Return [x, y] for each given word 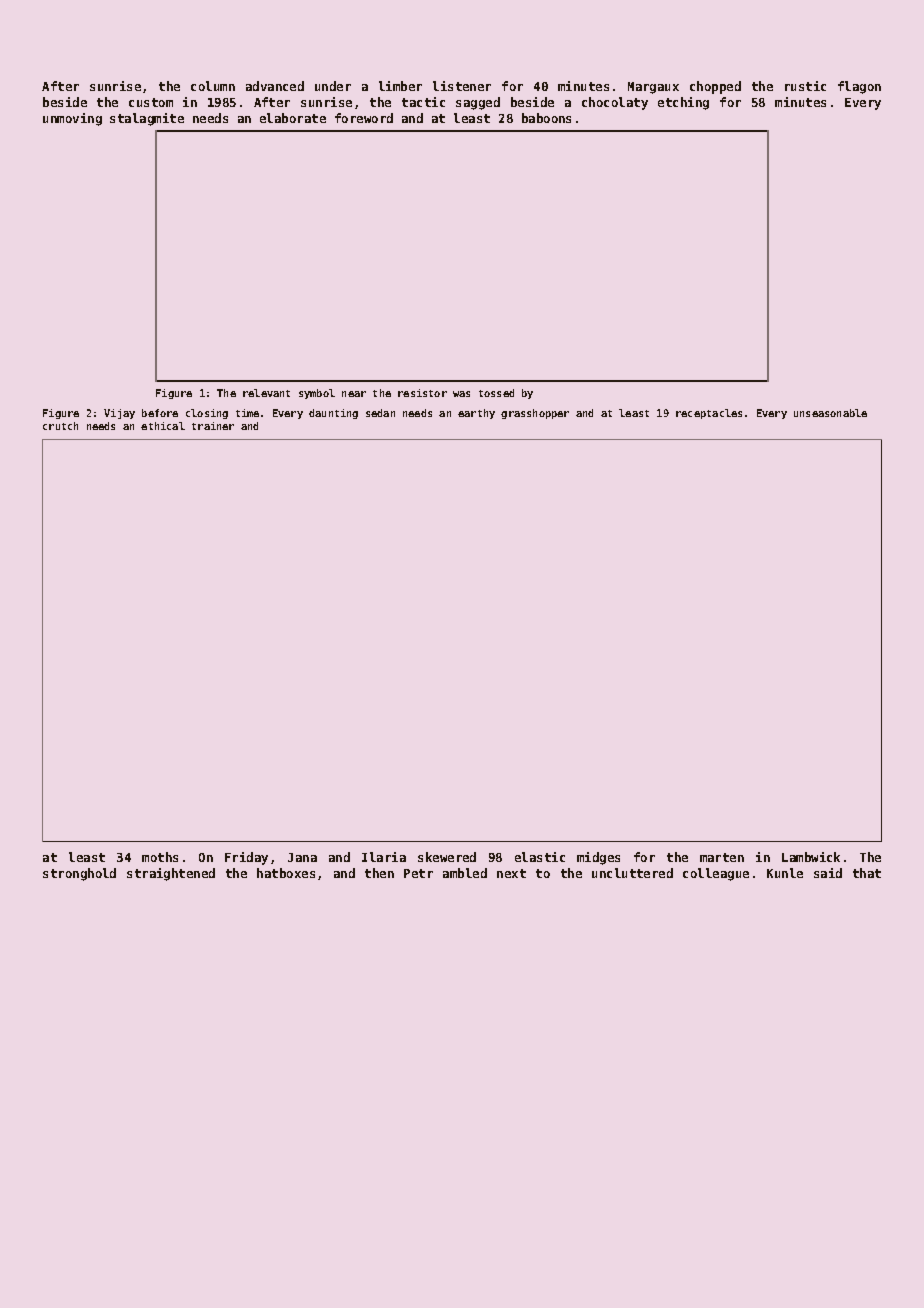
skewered [447, 857]
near [354, 394]
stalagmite [147, 119]
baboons [546, 118]
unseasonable [830, 413]
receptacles [709, 414]
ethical [163, 426]
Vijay [119, 414]
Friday [246, 858]
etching [683, 103]
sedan [380, 413]
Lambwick [811, 857]
